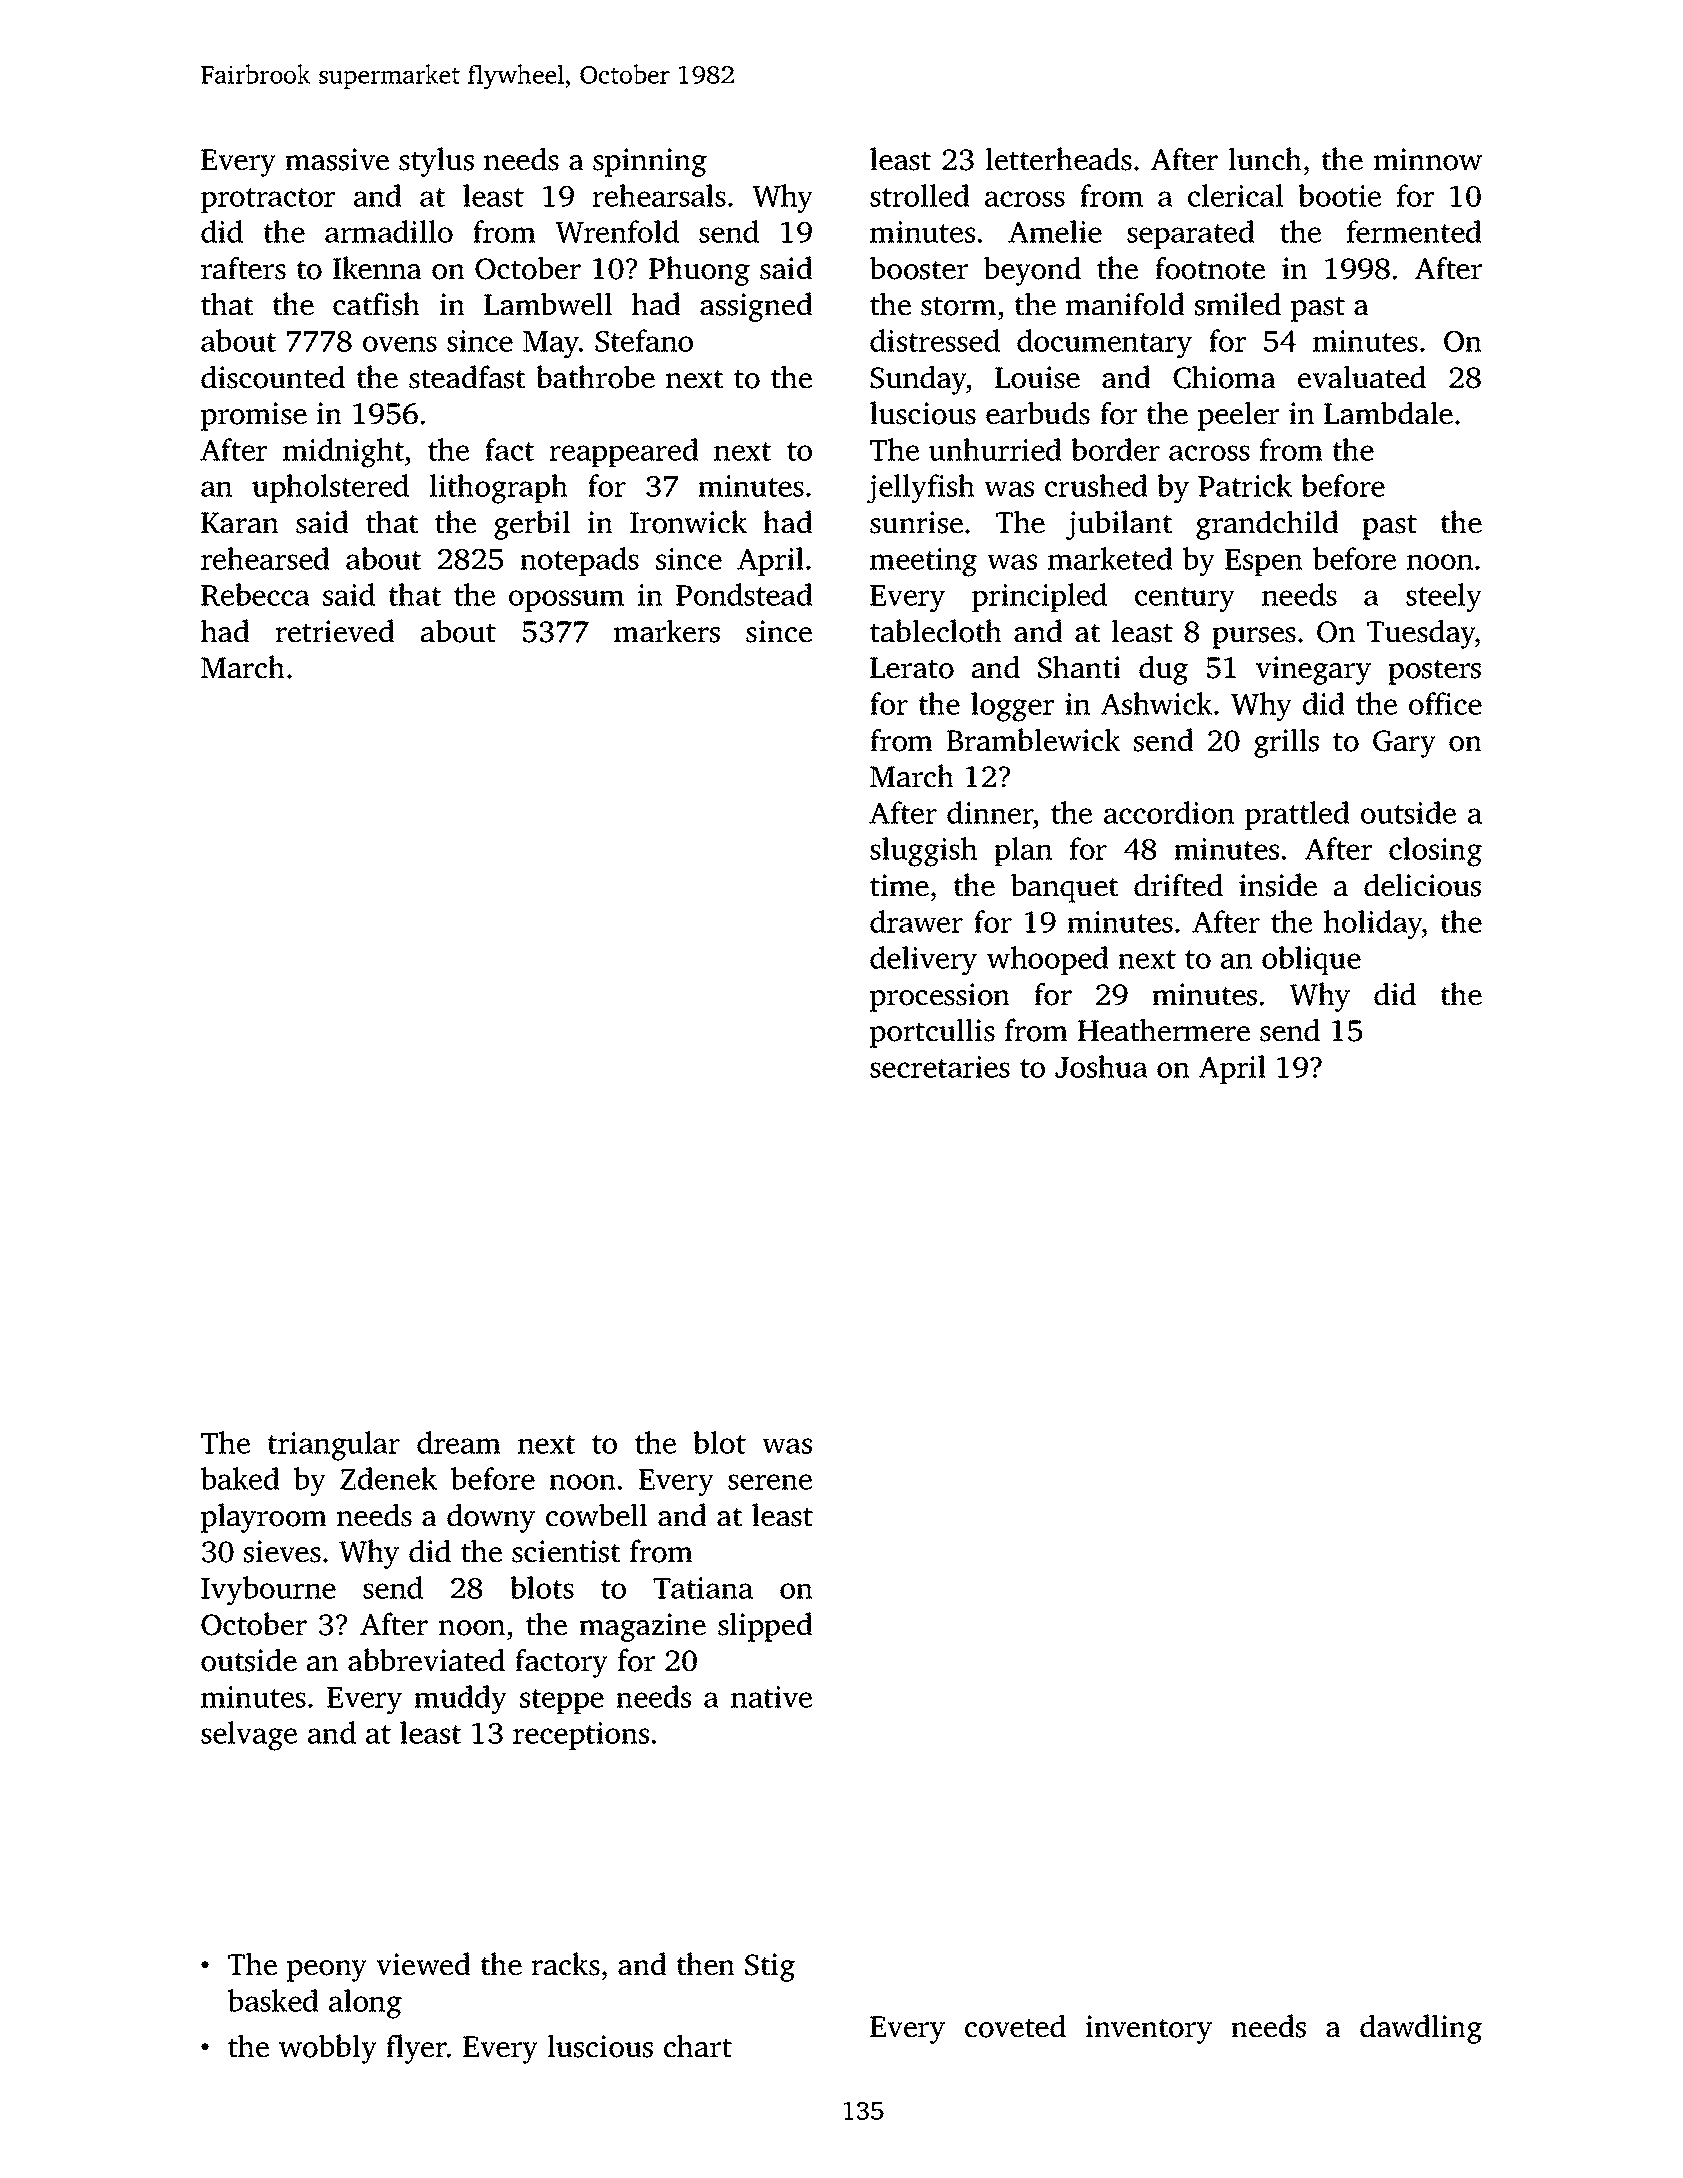 The image size is (1683, 2178). What do you see at coordinates (744, 594) in the image?
I see `Pondstead` at bounding box center [744, 594].
